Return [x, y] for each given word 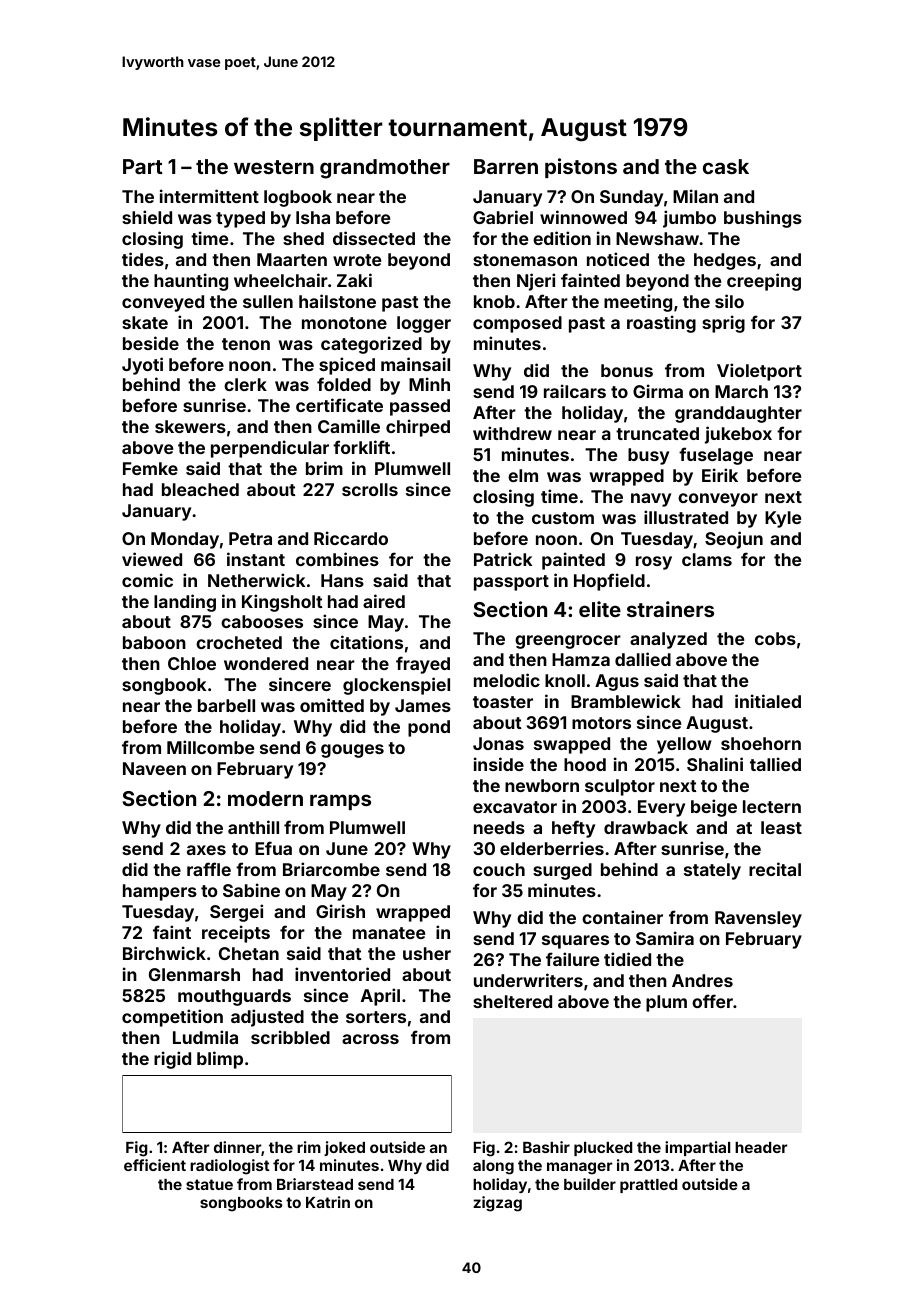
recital [775, 869]
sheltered [512, 1001]
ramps [340, 802]
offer [712, 1001]
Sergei [236, 913]
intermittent [209, 196]
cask [726, 166]
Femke [150, 468]
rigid [172, 1060]
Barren [506, 166]
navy [651, 500]
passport [511, 583]
